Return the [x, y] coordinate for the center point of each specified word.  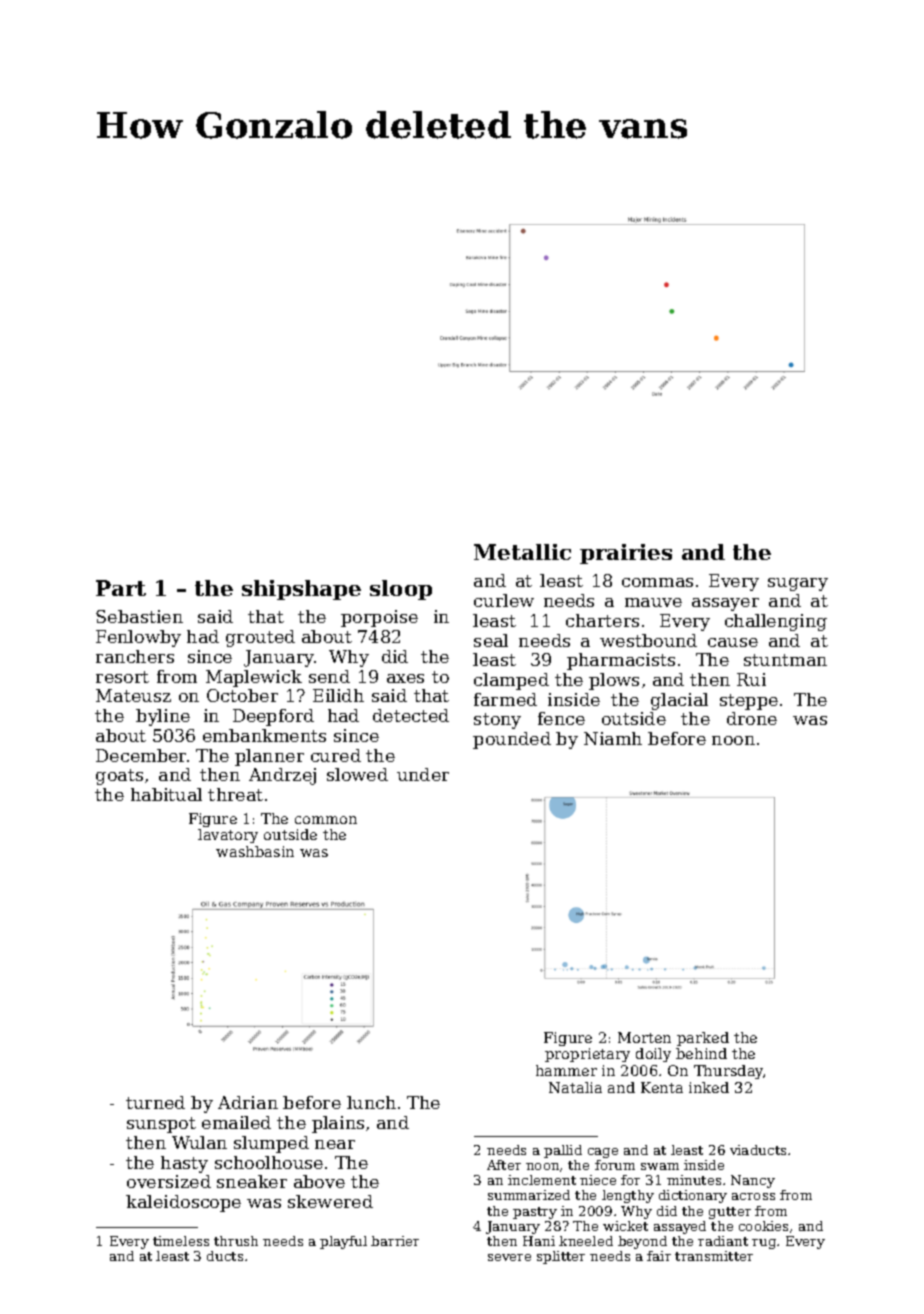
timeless [181, 1241]
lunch [371, 1102]
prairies [626, 554]
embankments [264, 735]
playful [343, 1242]
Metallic [522, 552]
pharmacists [621, 661]
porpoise [379, 618]
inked [709, 1087]
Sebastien [139, 616]
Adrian [248, 1102]
